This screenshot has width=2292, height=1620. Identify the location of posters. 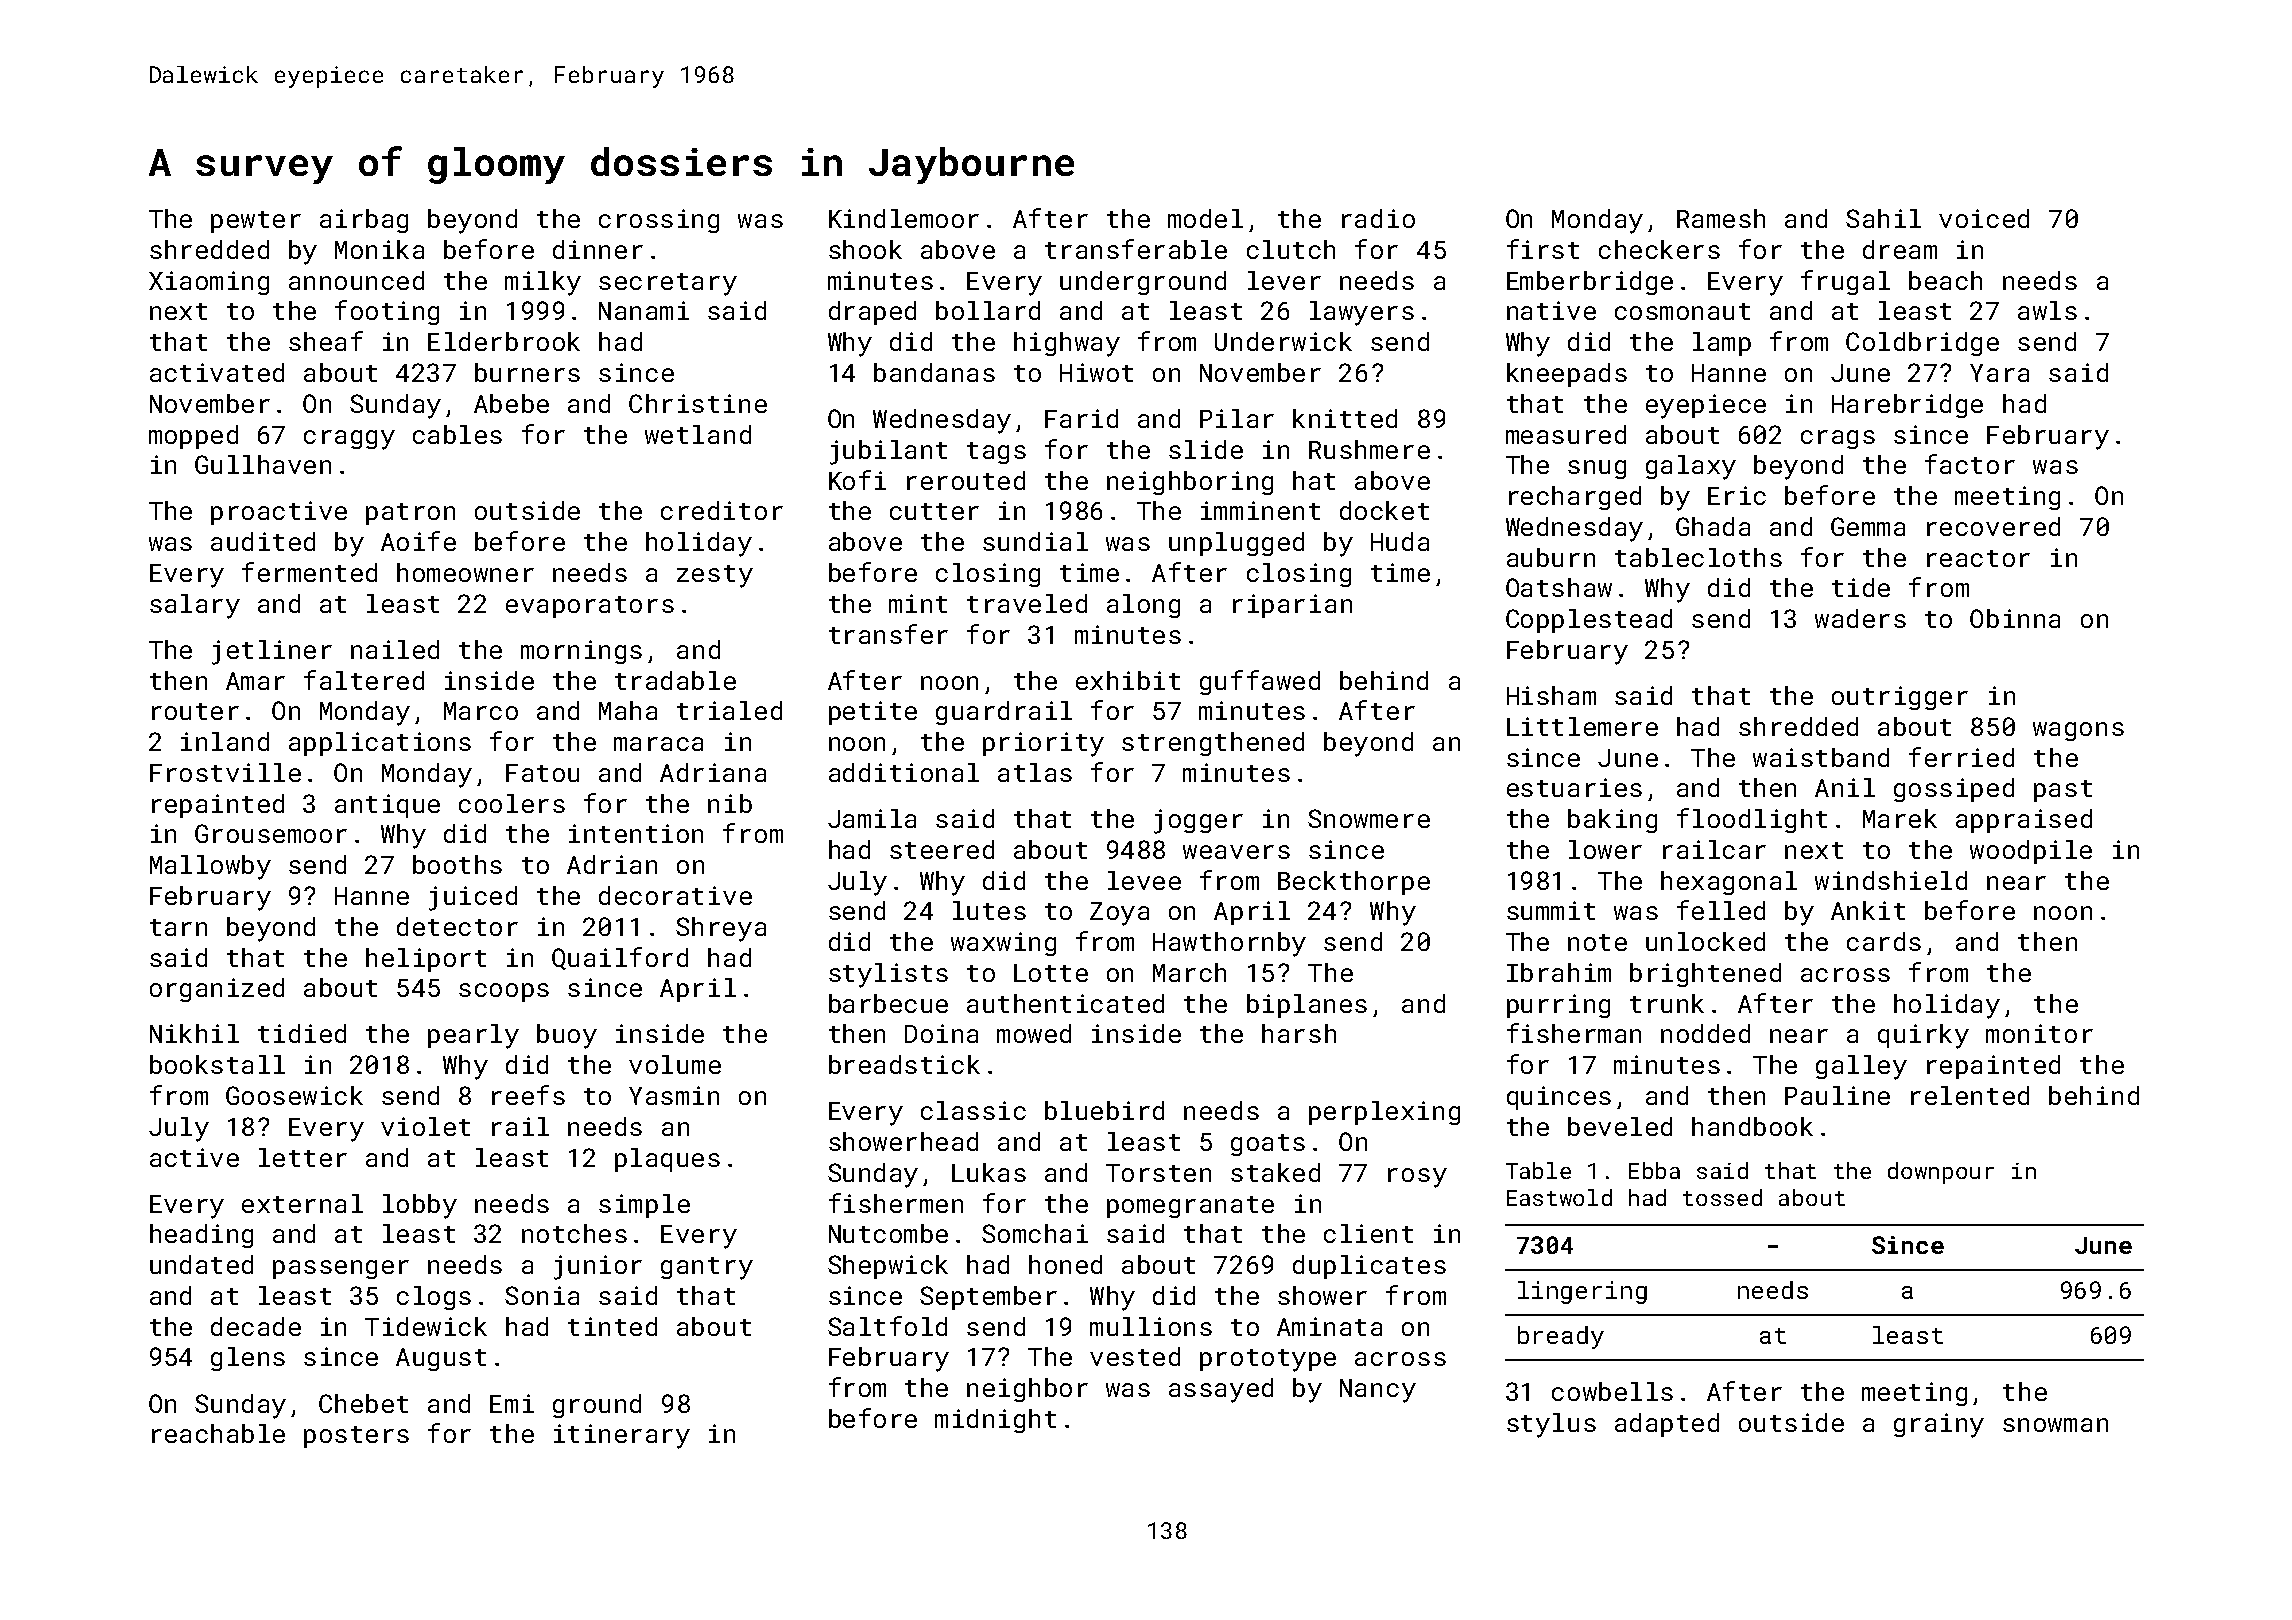
(356, 1437).
